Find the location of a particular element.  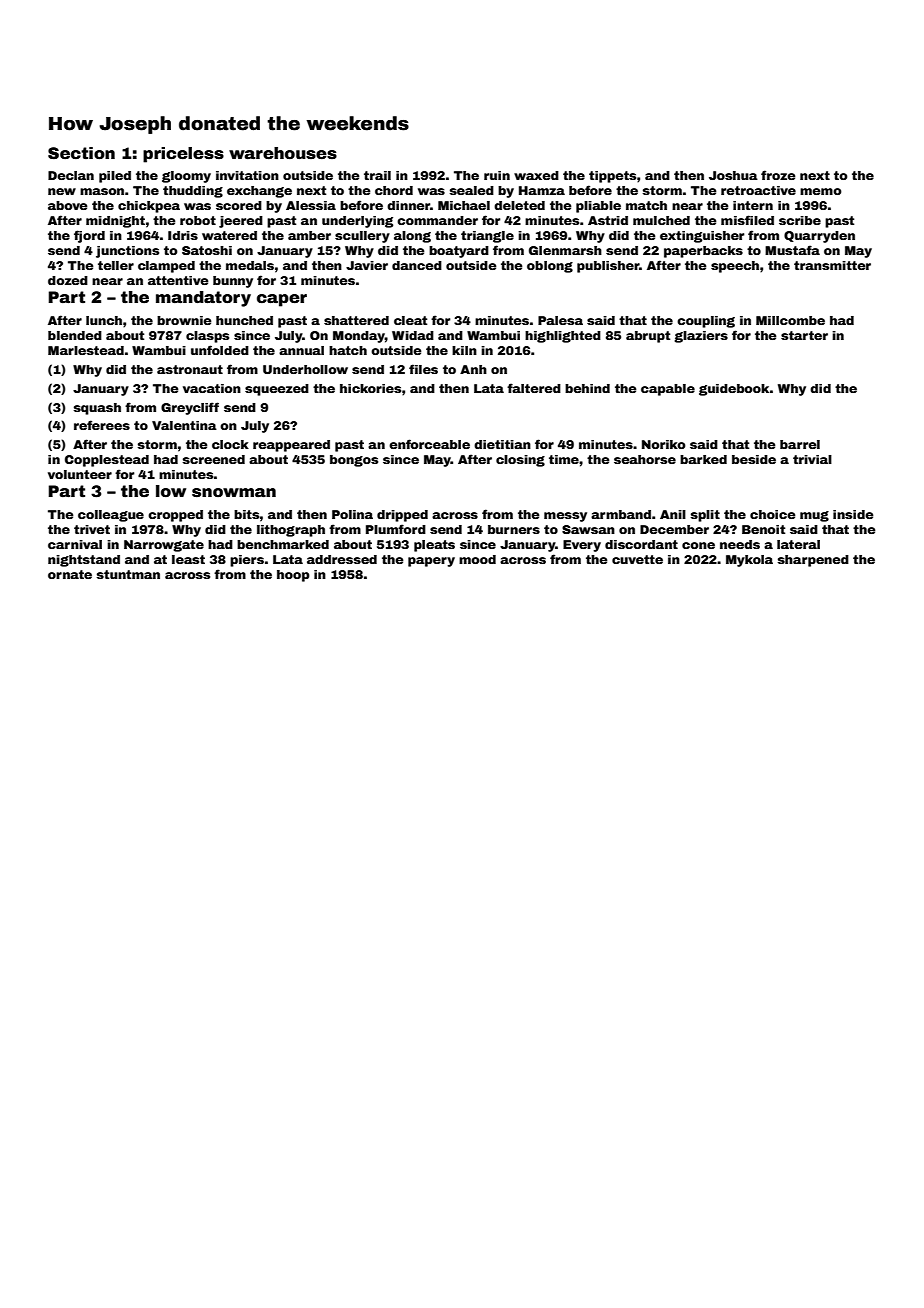

snowman is located at coordinates (234, 493).
